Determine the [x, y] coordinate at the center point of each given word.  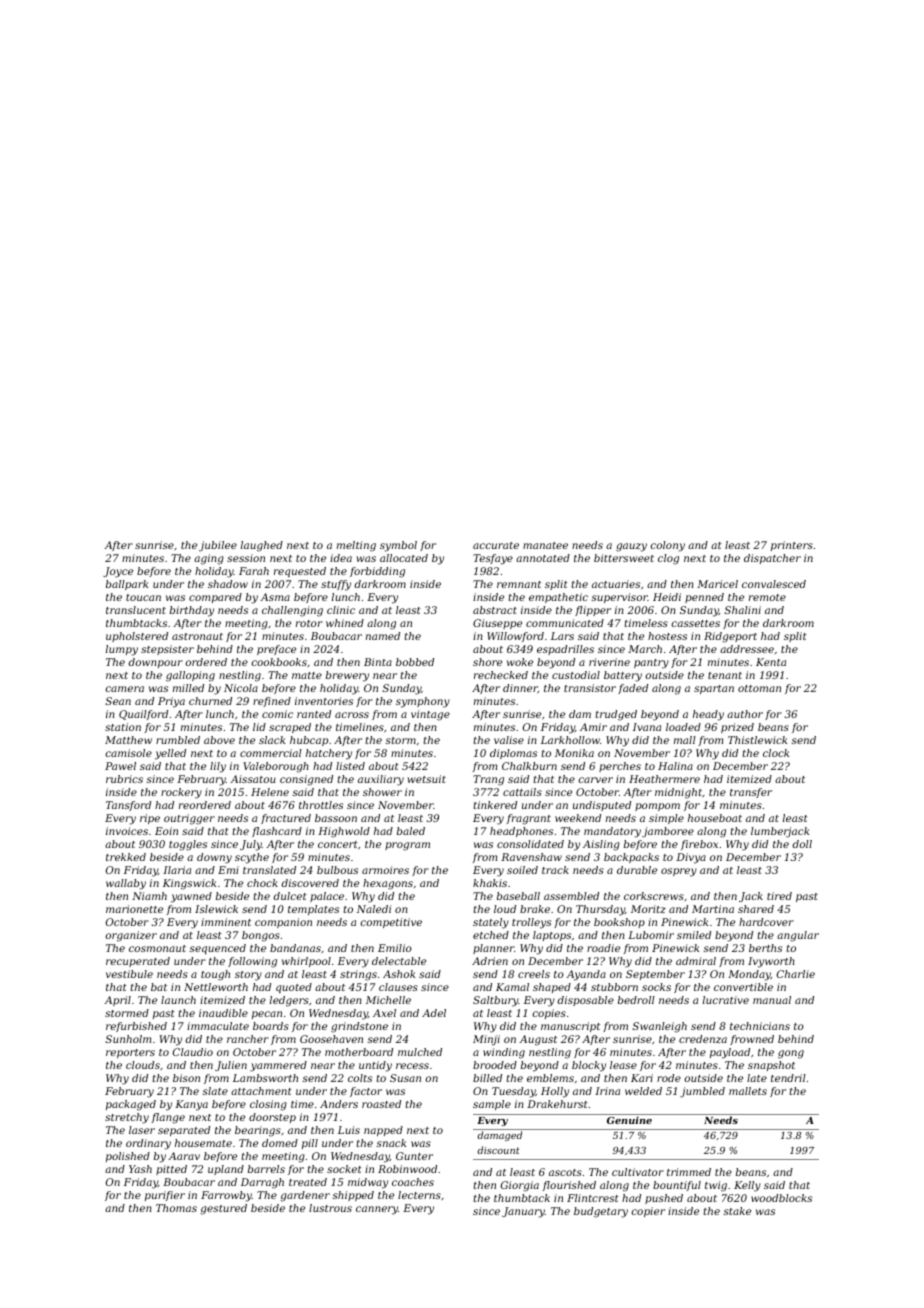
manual [772, 1000]
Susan [405, 1078]
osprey [679, 872]
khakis [490, 883]
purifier [165, 1196]
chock [262, 883]
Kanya [191, 1105]
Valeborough [276, 767]
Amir [593, 727]
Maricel [717, 584]
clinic [341, 610]
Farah [254, 571]
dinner [520, 688]
